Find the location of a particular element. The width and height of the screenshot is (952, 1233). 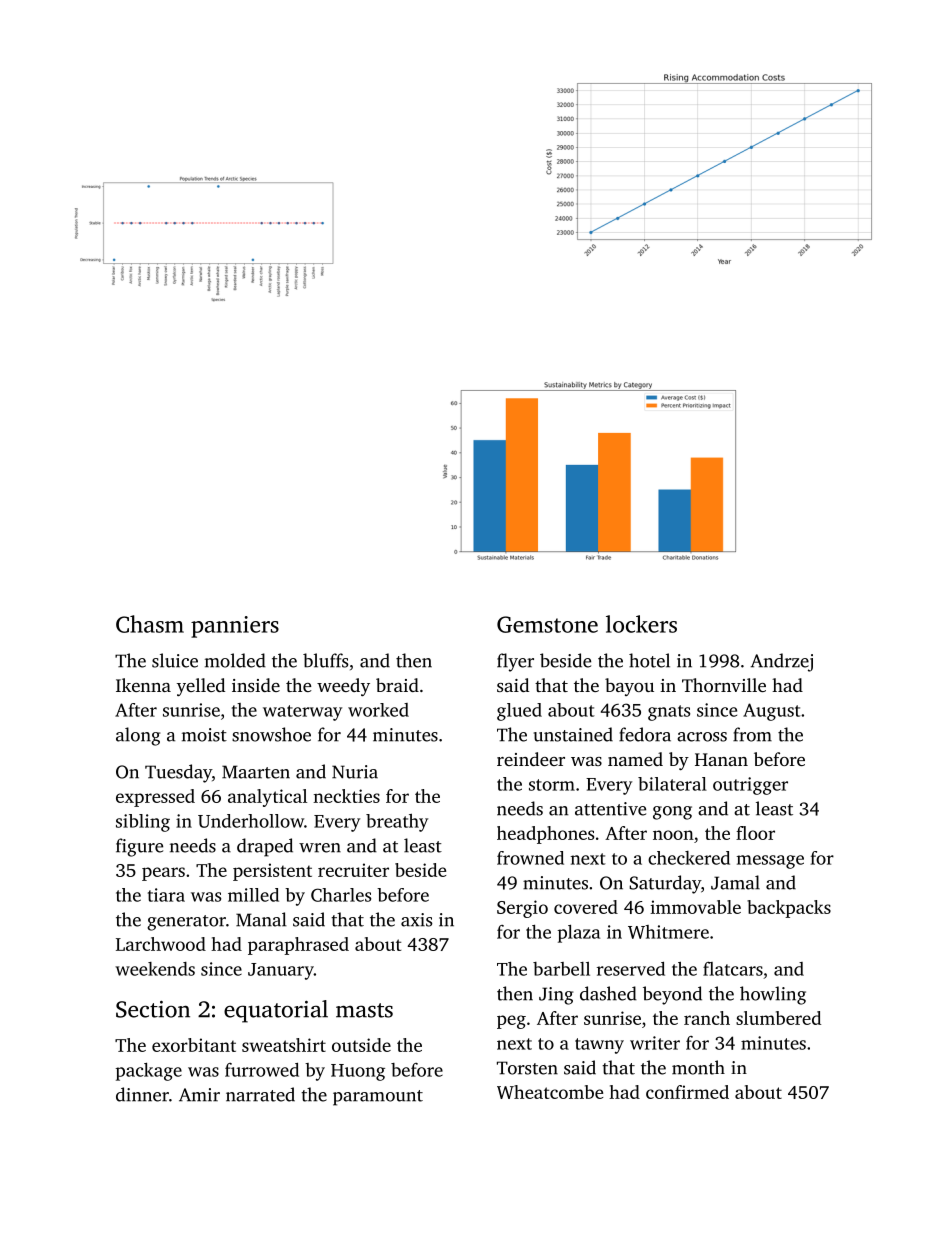

Gemstone is located at coordinates (547, 624).
